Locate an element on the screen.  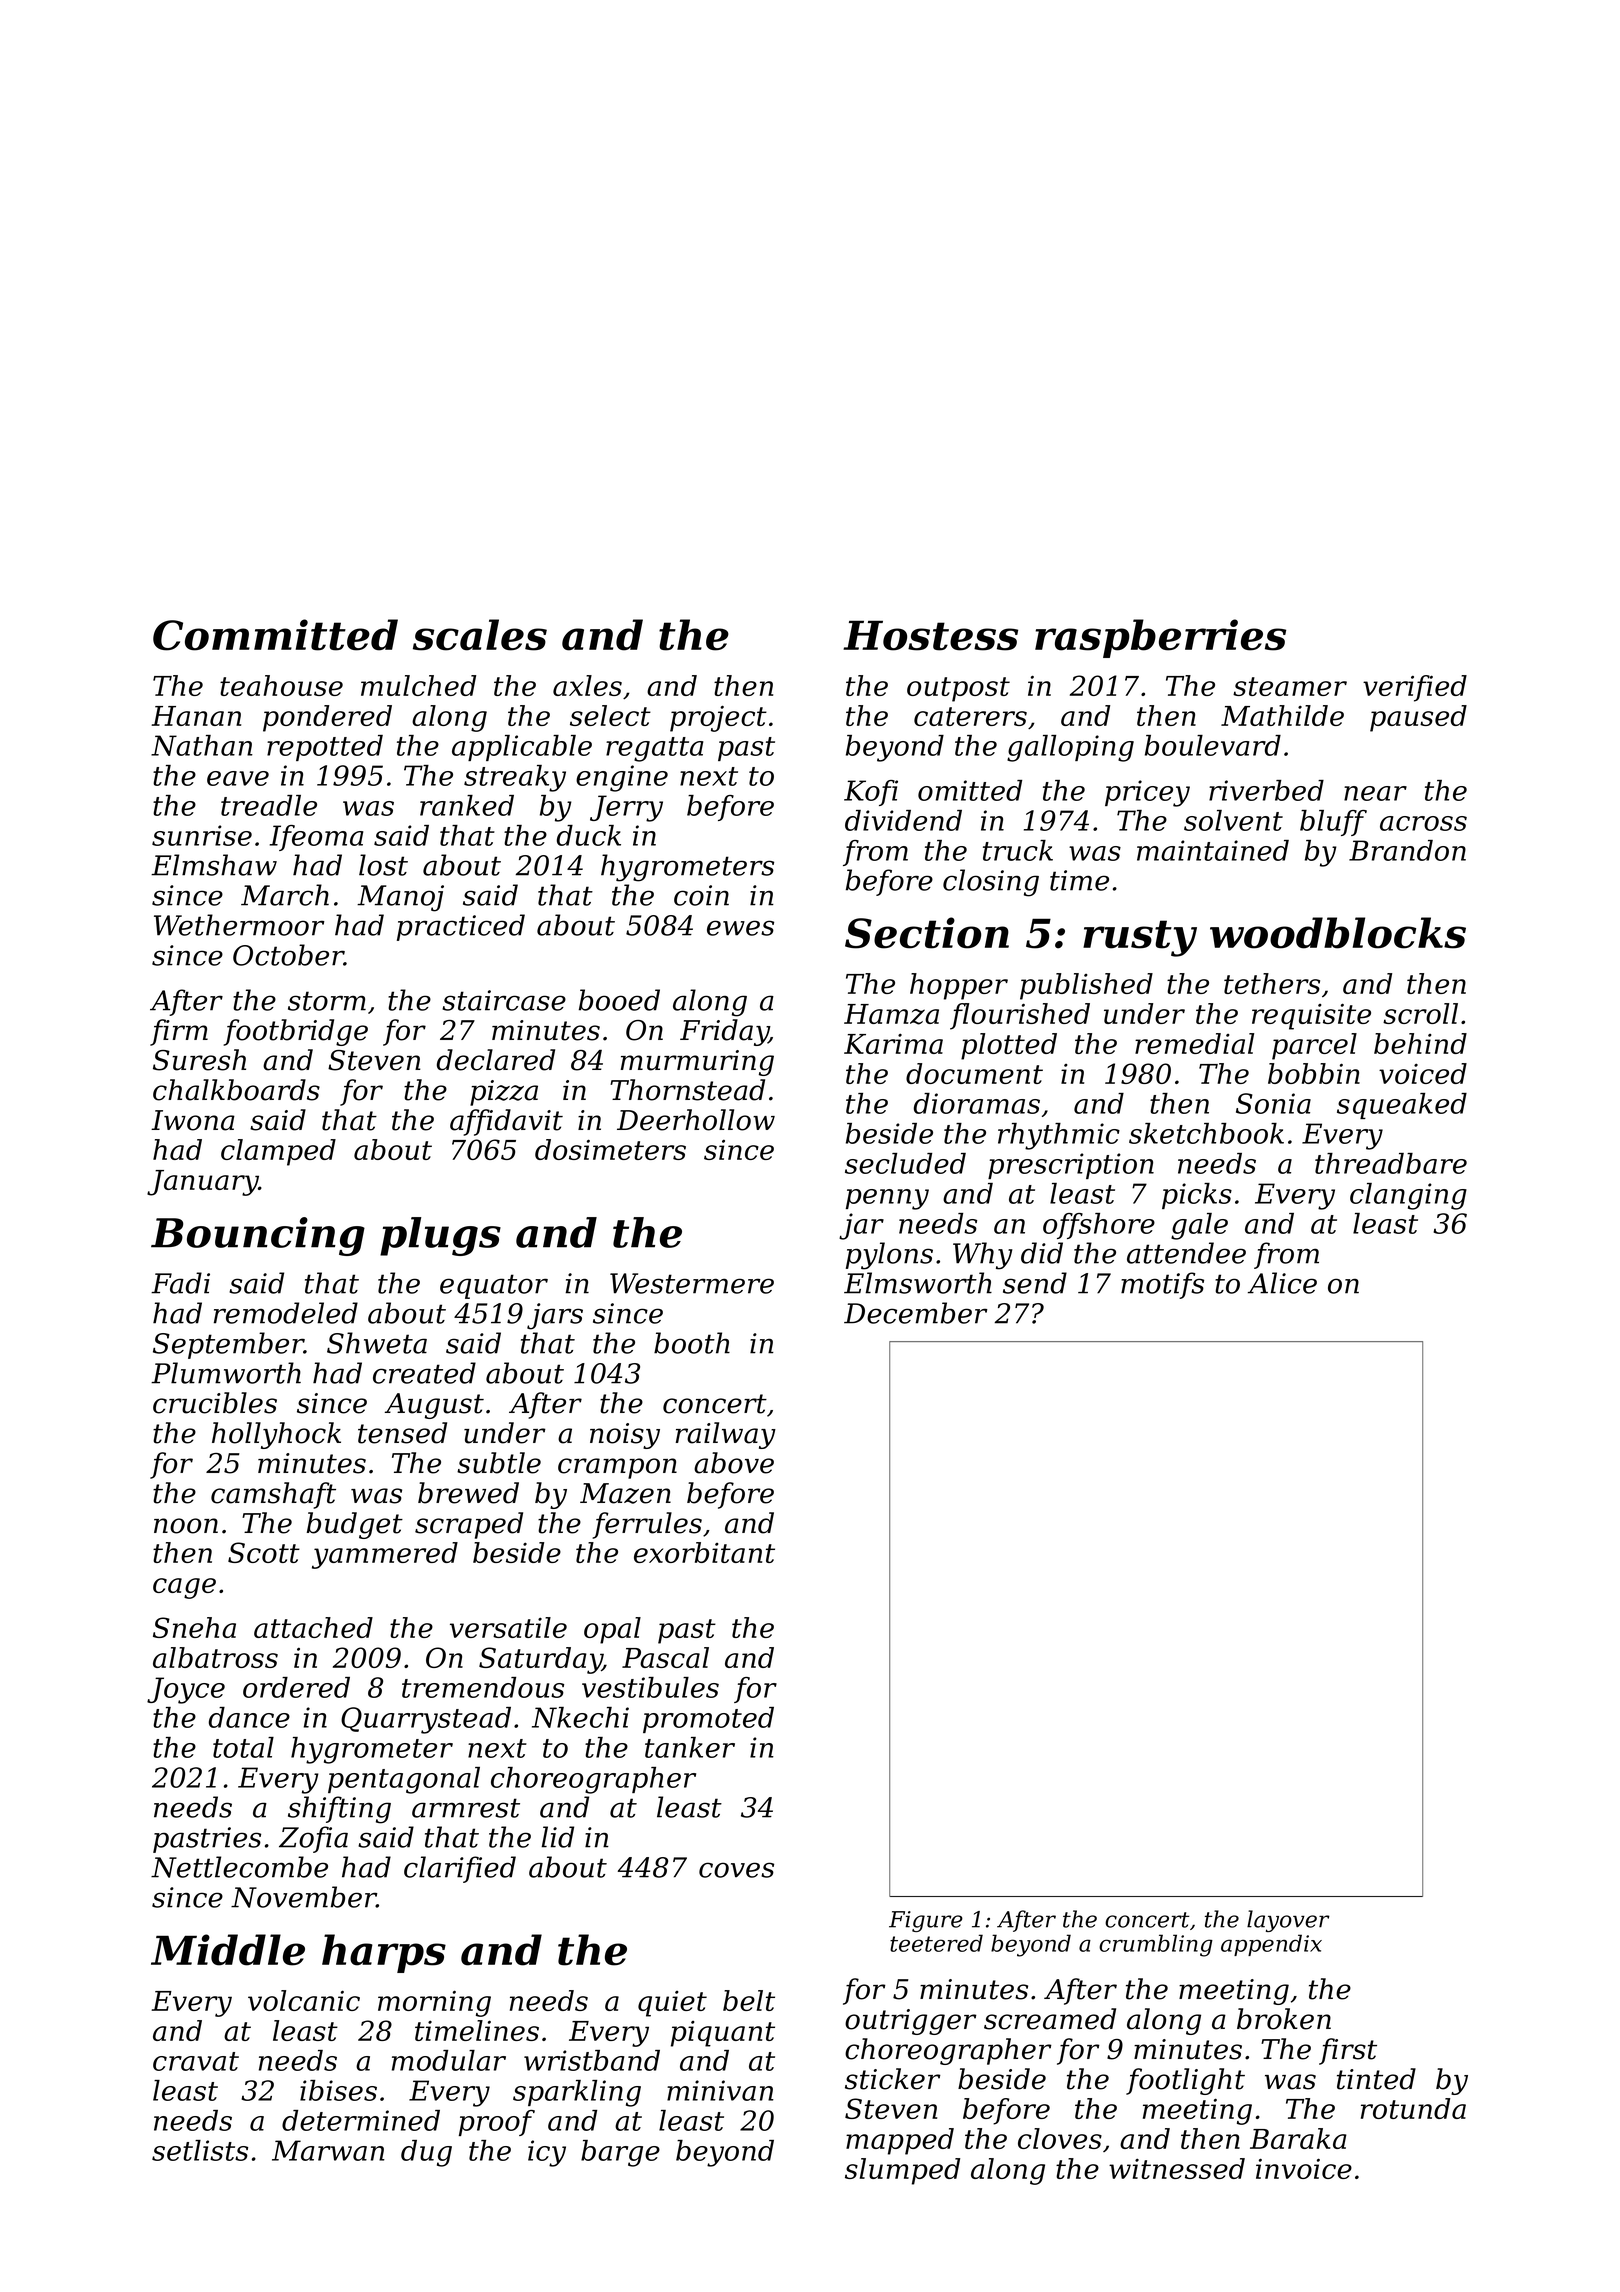
layover is located at coordinates (1288, 1921).
